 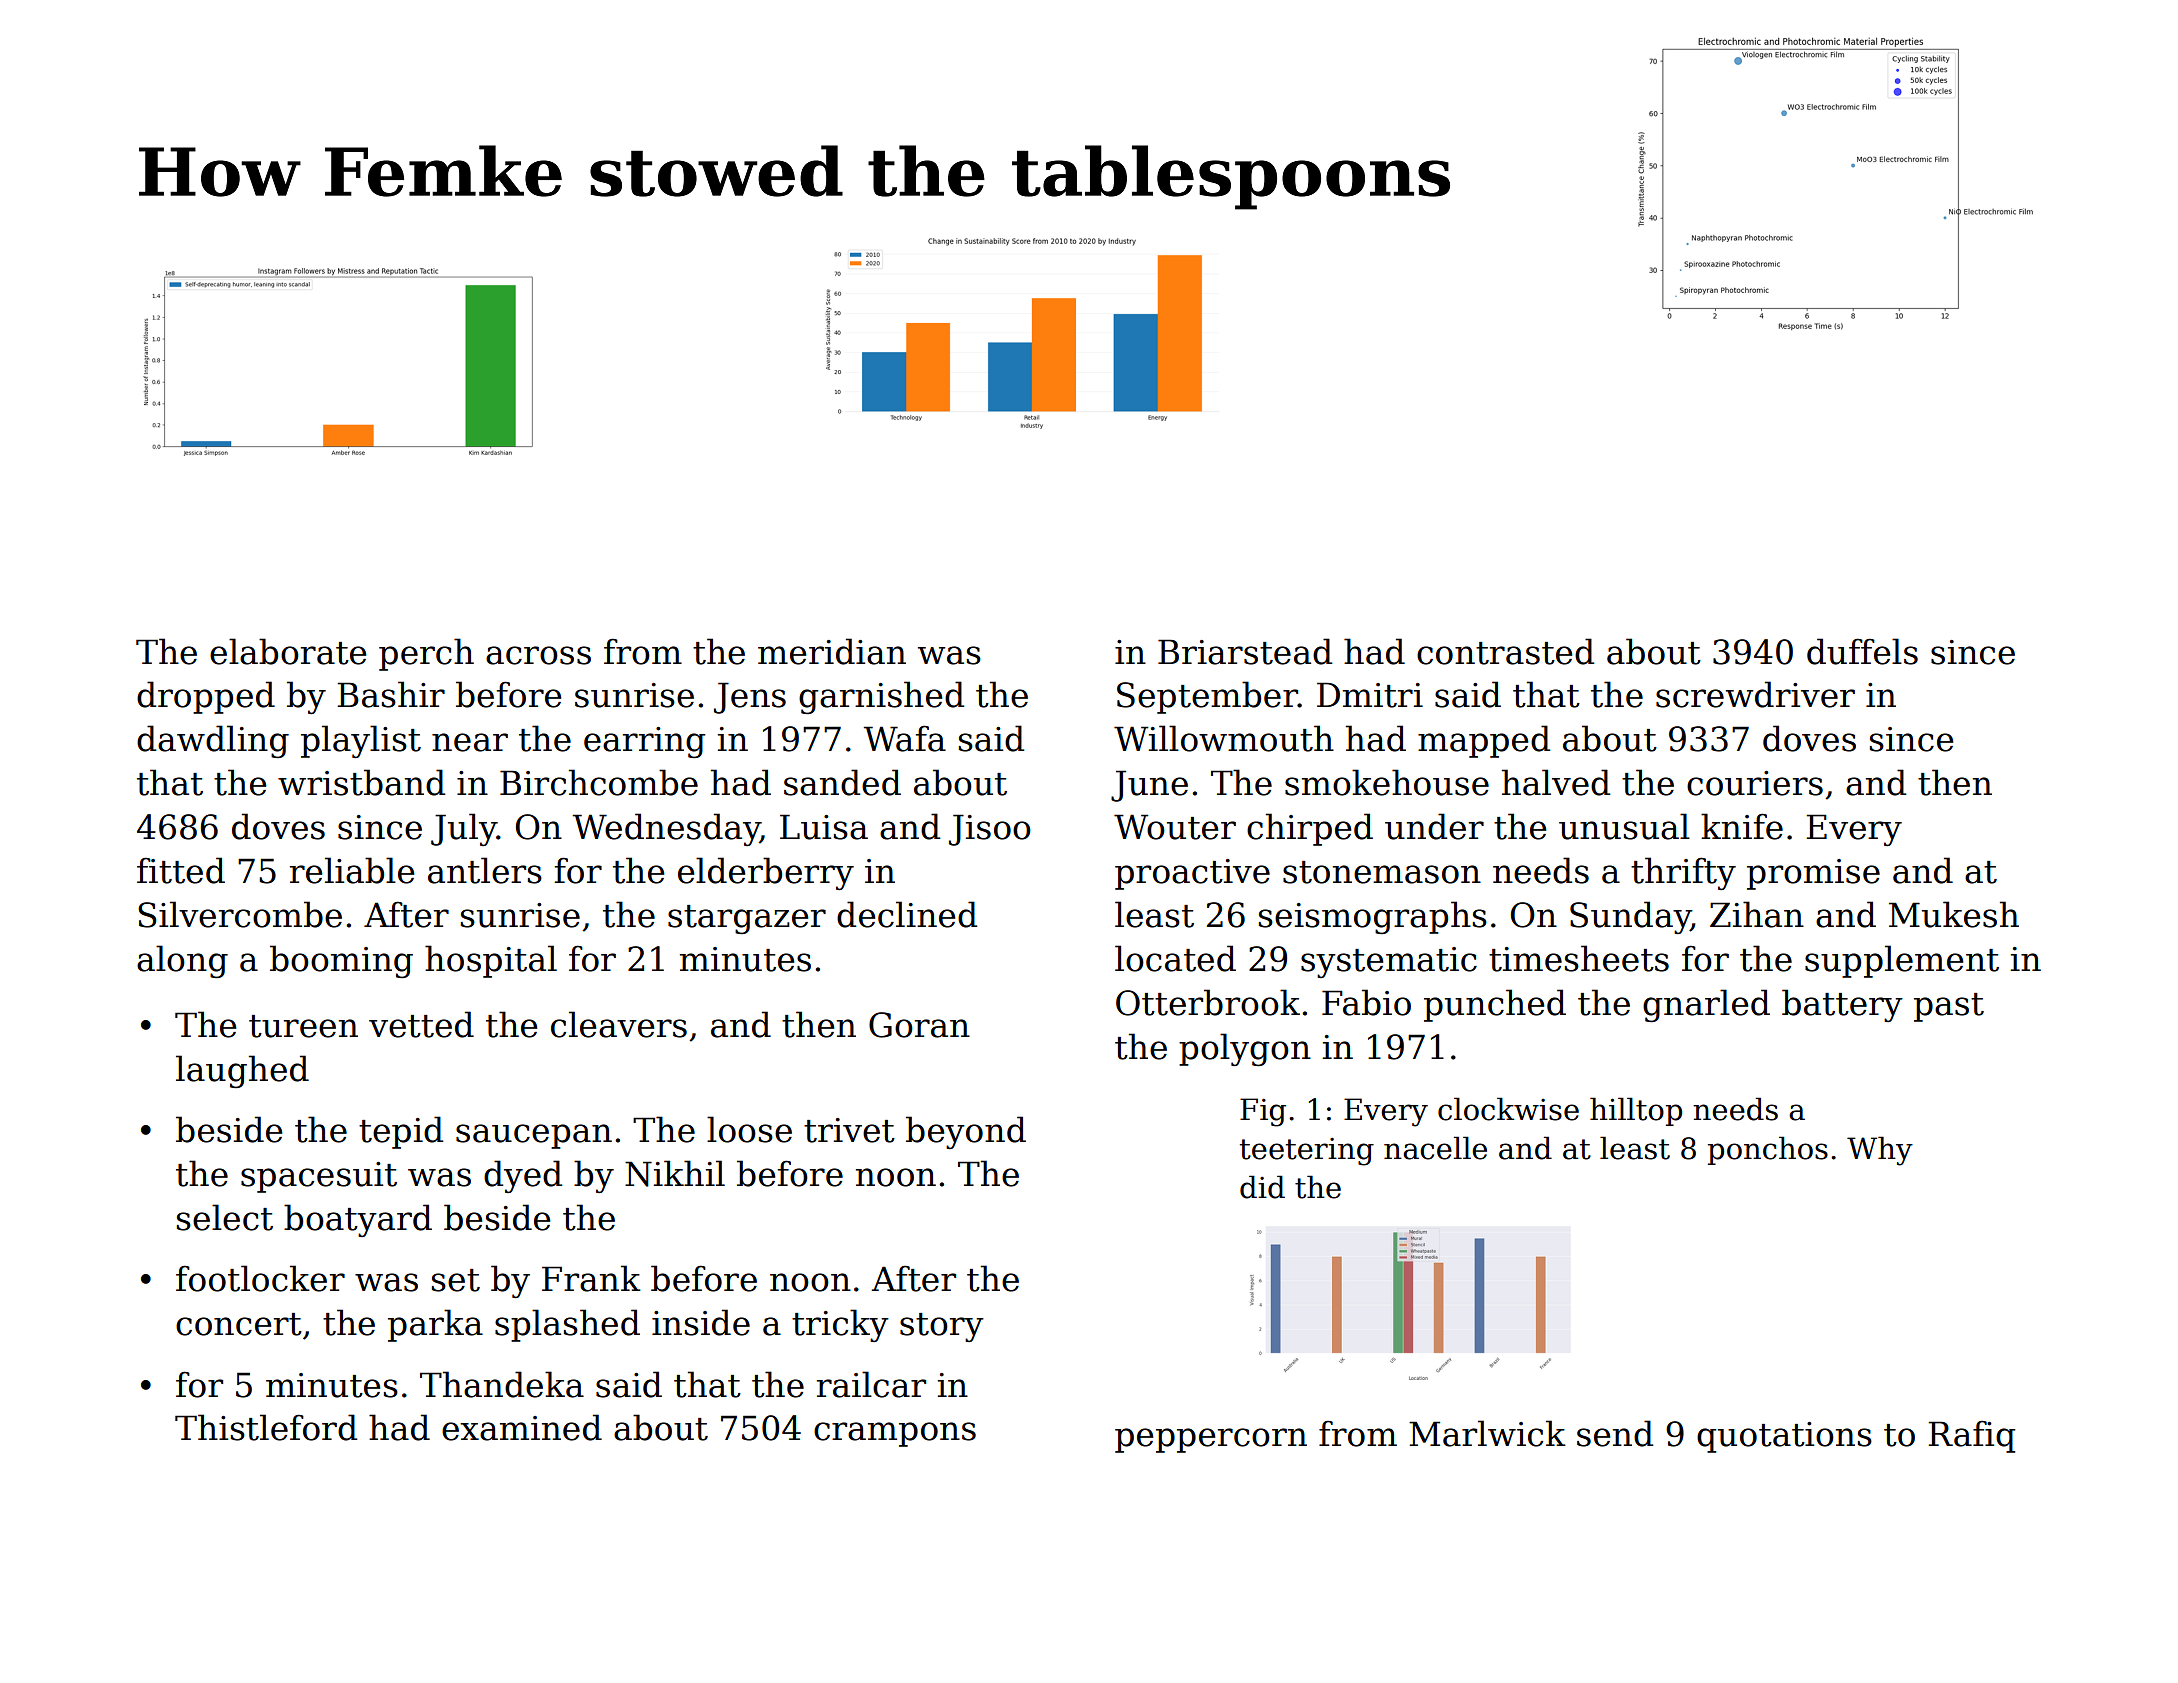 What do you see at coordinates (1636, 1111) in the screenshot?
I see `hilltop` at bounding box center [1636, 1111].
